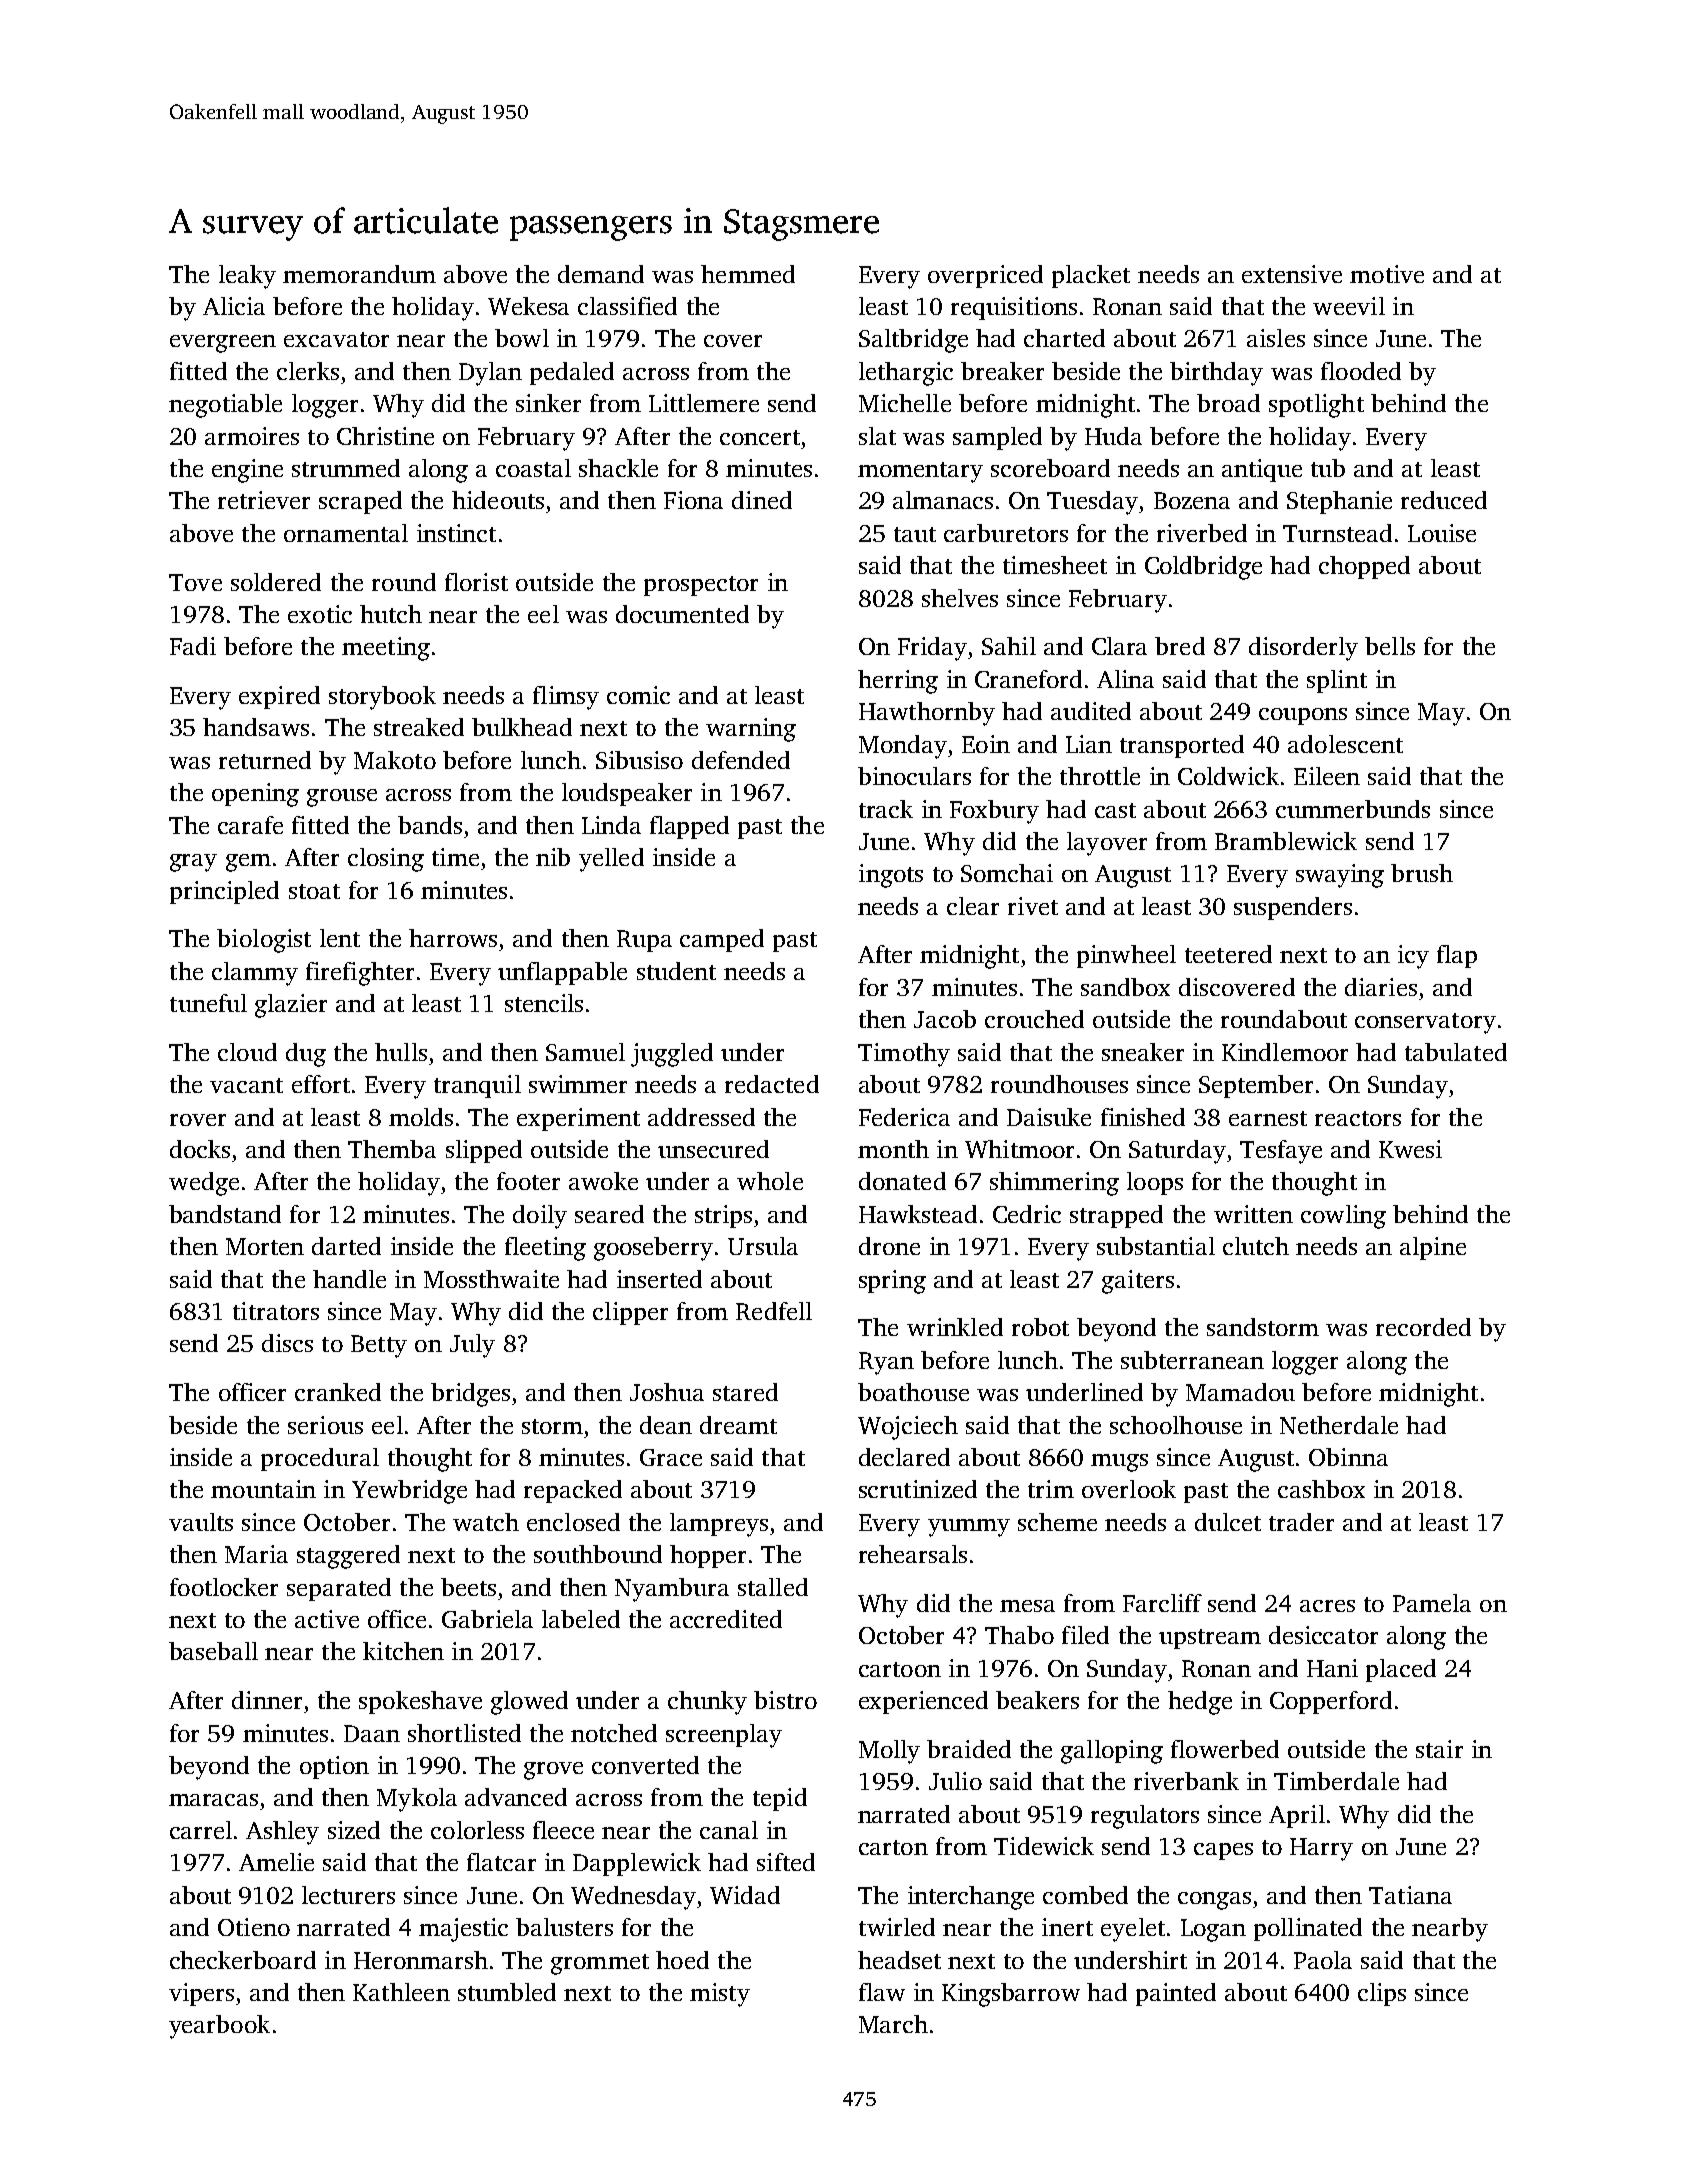 This screenshot has width=1683, height=2178. What do you see at coordinates (720, 1995) in the screenshot?
I see `misty` at bounding box center [720, 1995].
